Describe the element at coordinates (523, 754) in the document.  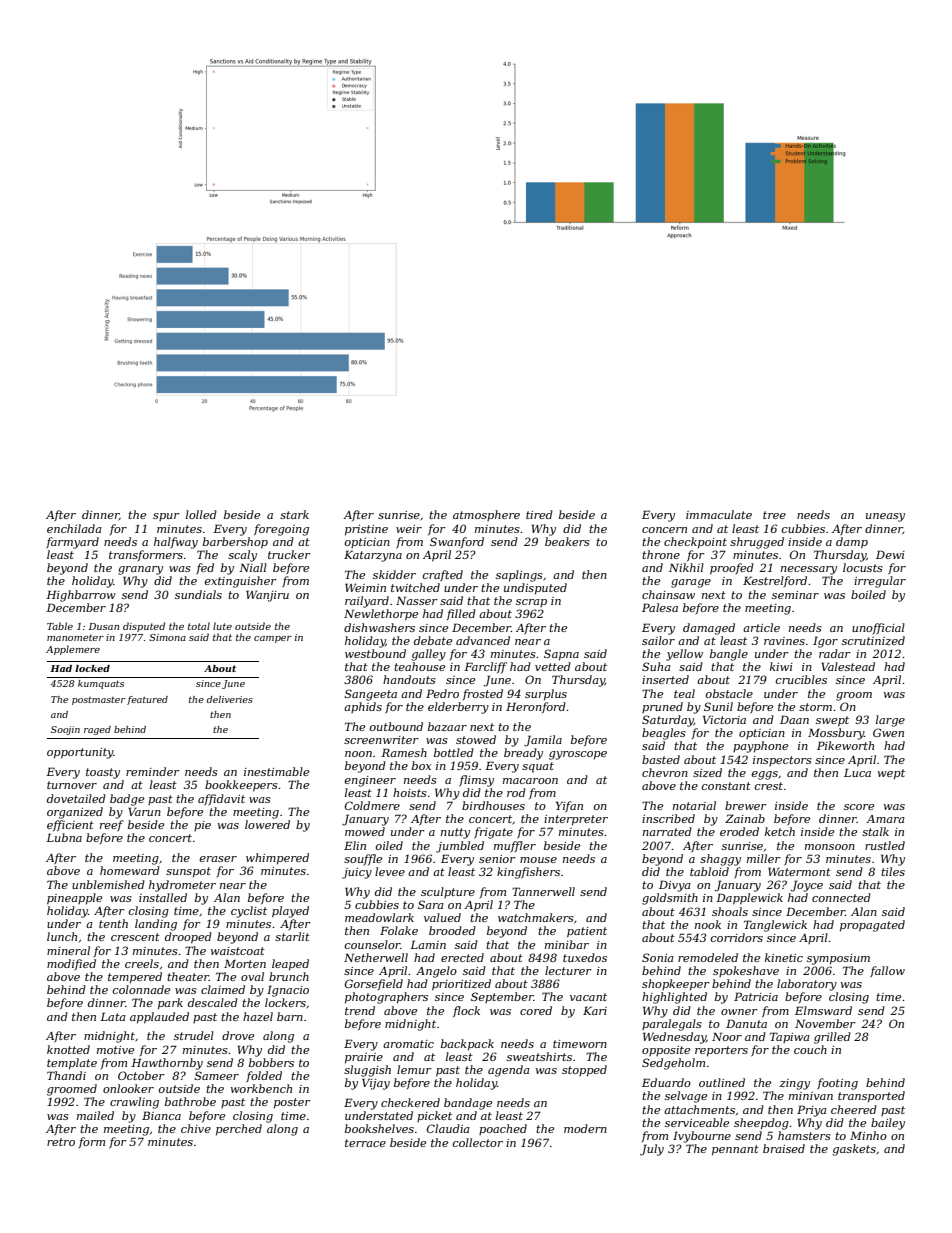
I see `bready` at that location.
